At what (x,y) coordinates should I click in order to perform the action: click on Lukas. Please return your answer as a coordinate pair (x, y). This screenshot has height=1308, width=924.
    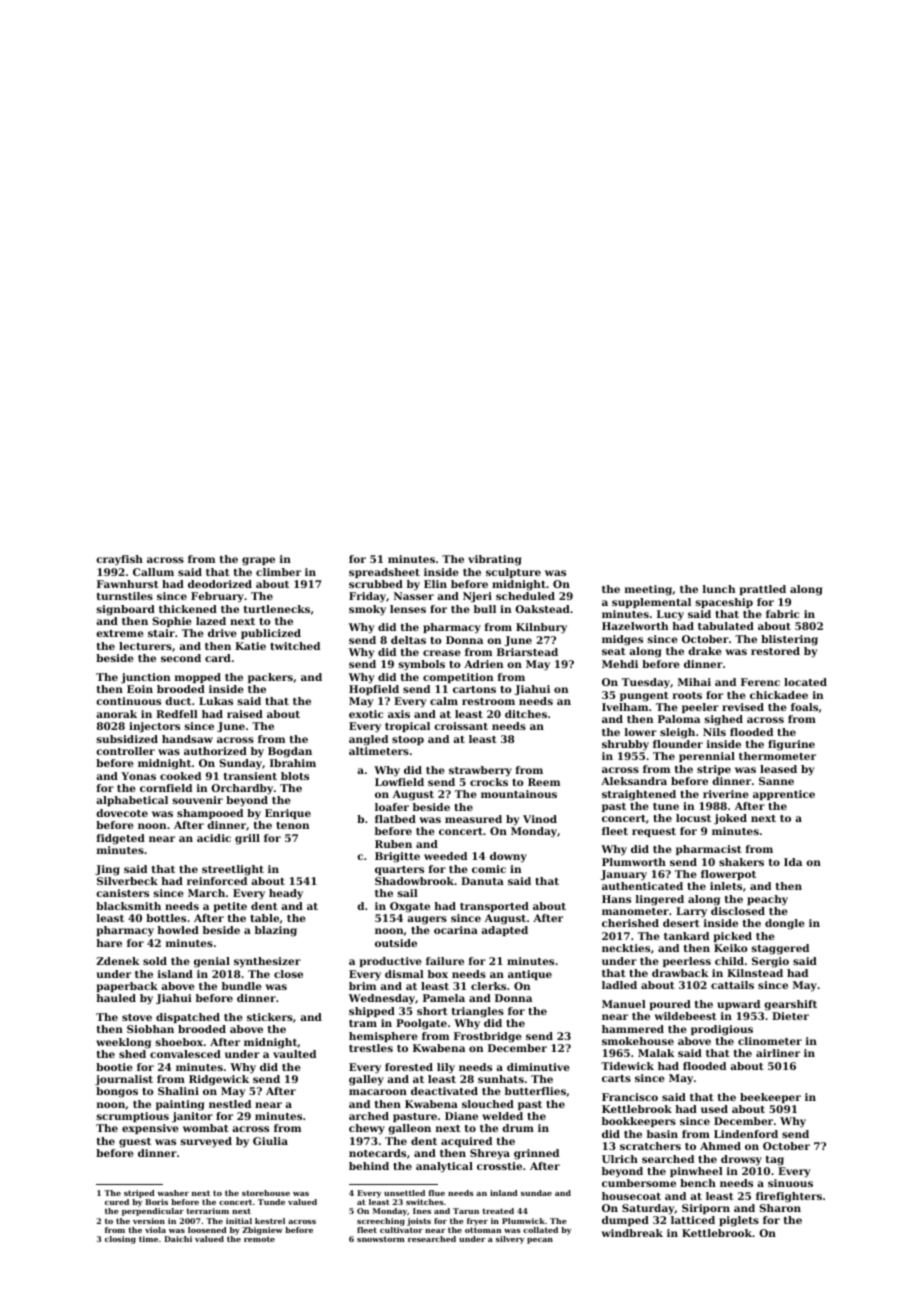
    Looking at the image, I should click on (216, 701).
